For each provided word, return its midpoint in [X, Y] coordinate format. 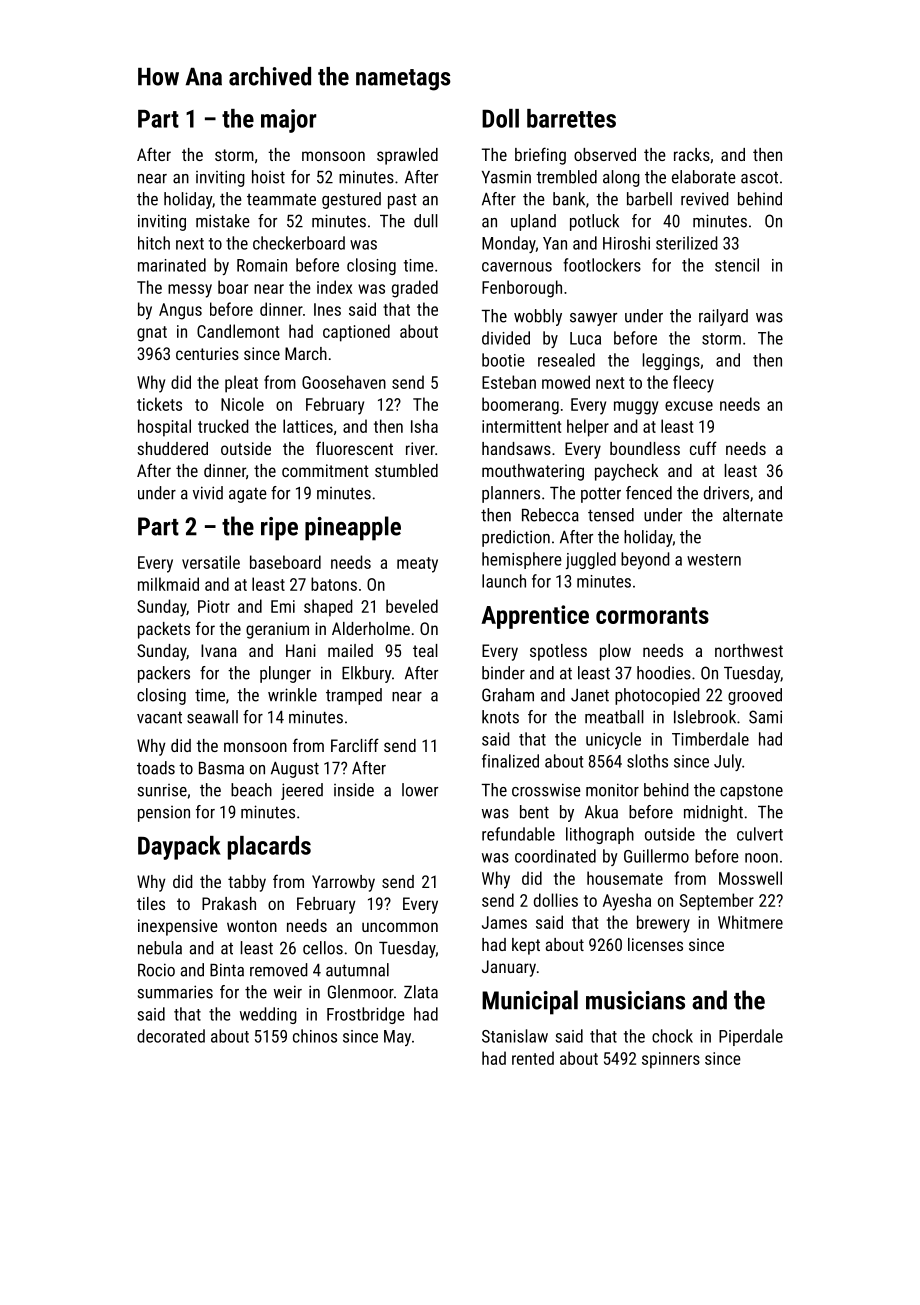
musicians [635, 1000]
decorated [171, 1036]
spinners [671, 1060]
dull [426, 221]
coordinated [555, 856]
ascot [759, 178]
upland [533, 222]
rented [533, 1058]
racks [692, 154]
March [306, 353]
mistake [223, 221]
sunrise [162, 790]
